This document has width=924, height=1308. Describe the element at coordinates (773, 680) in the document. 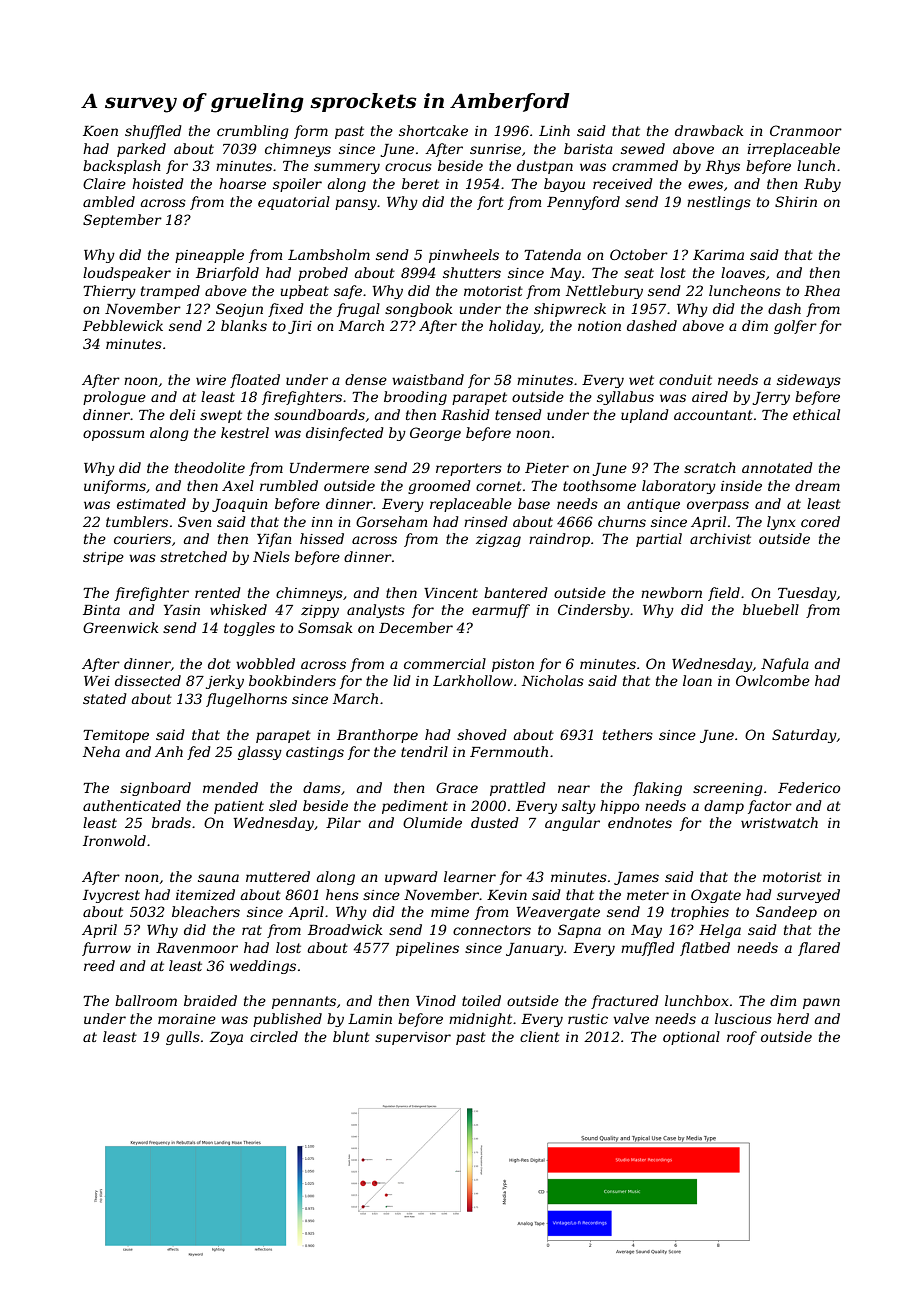

I see `Owlcombe` at that location.
